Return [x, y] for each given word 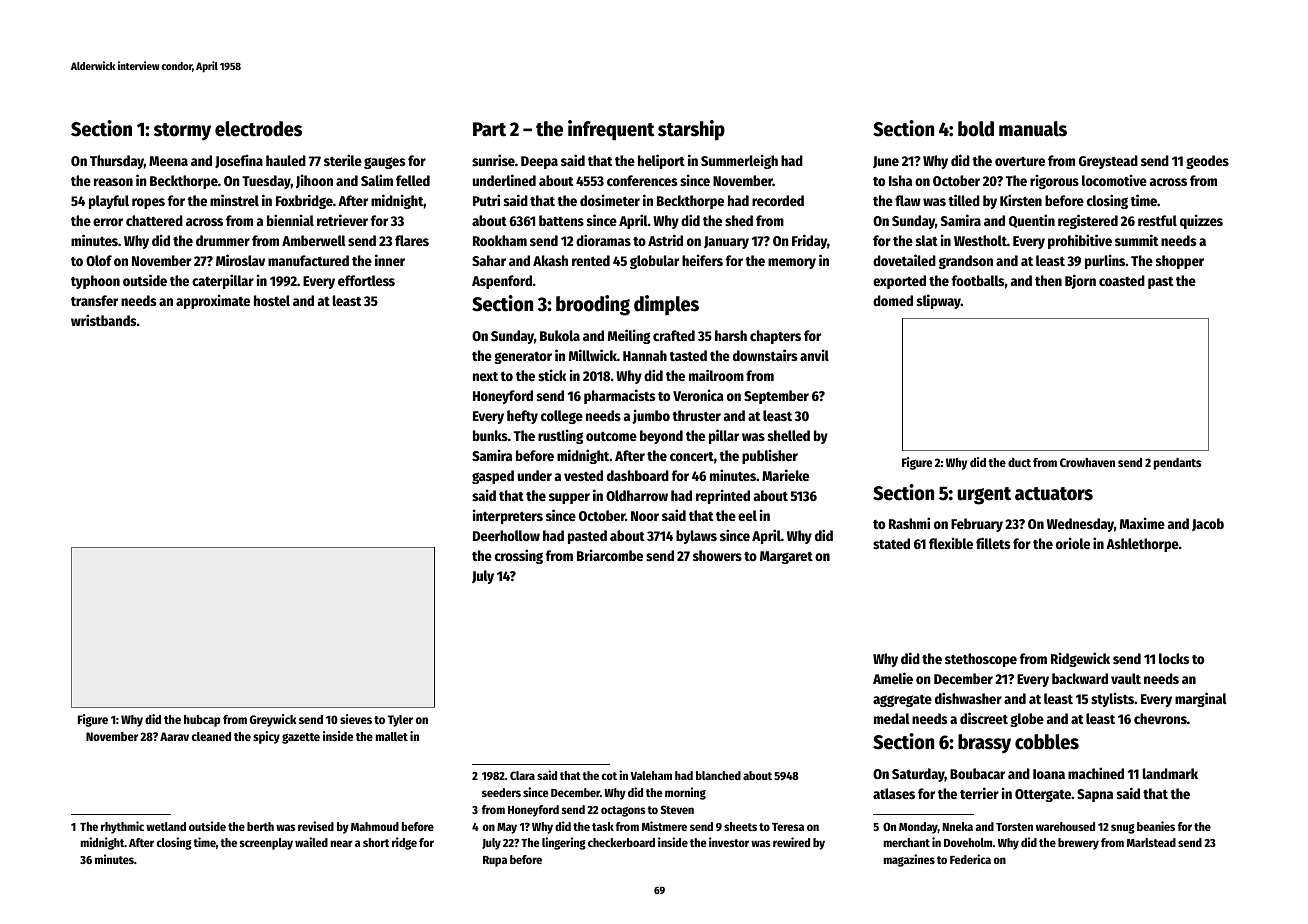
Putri [486, 200]
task [603, 826]
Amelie [893, 678]
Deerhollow [506, 535]
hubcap [202, 721]
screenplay [266, 844]
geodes [1207, 162]
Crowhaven [1087, 462]
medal [892, 718]
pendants [1177, 464]
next [485, 376]
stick [552, 375]
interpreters [508, 516]
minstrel [234, 200]
